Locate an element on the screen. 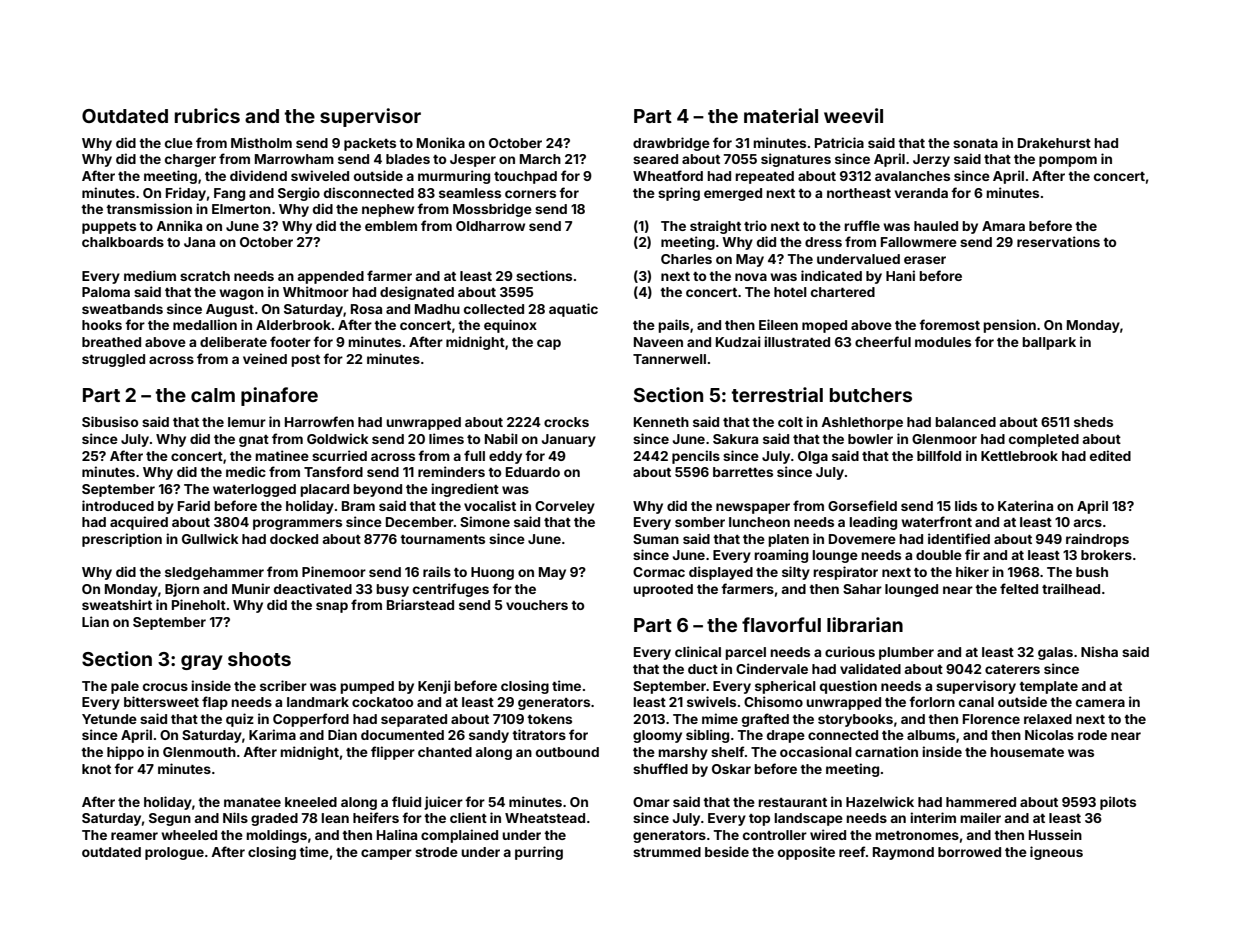 This screenshot has height=952, width=1233. sheds is located at coordinates (1093, 422).
